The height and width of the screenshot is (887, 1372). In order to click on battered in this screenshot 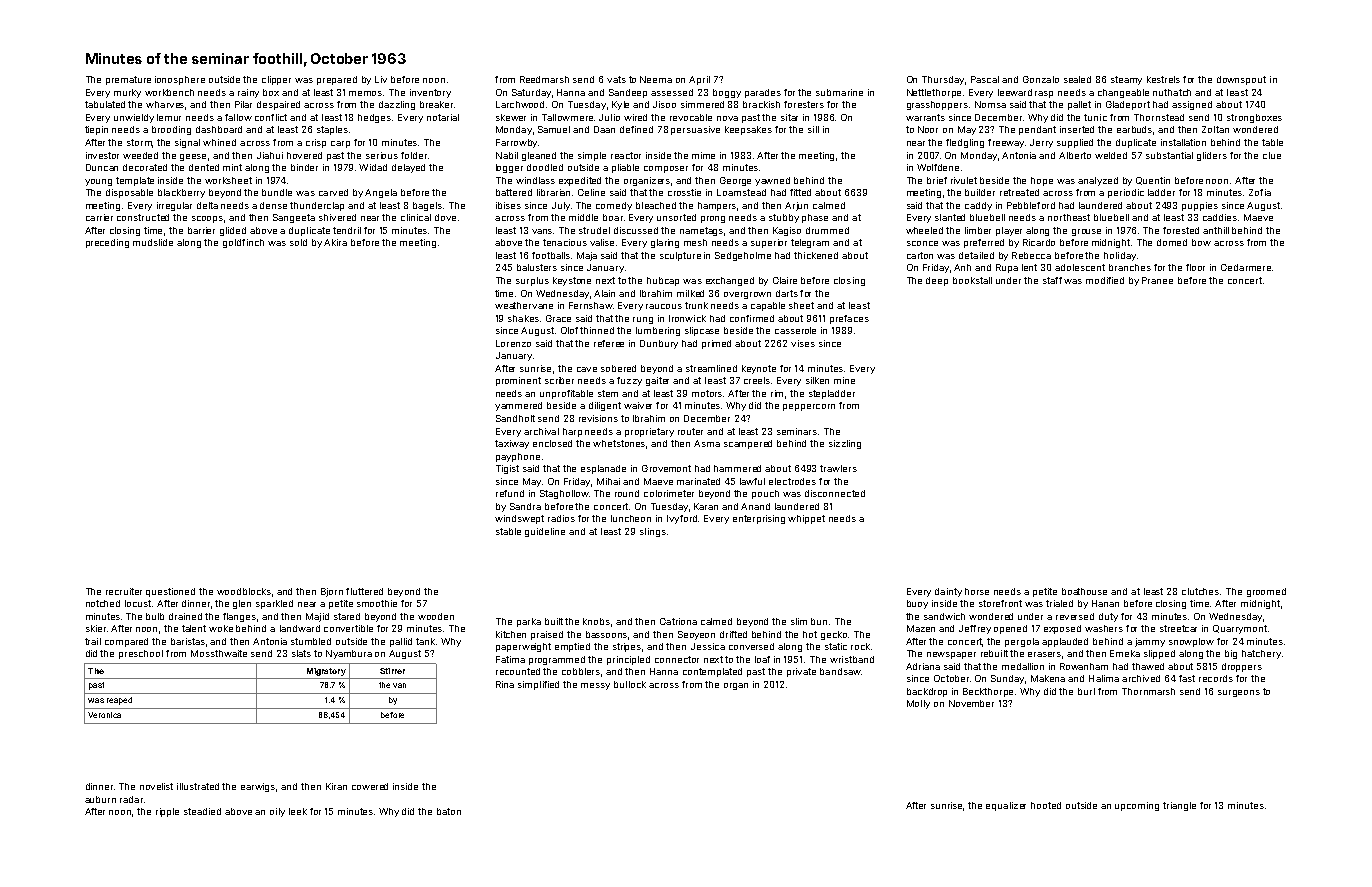, I will do `click(514, 192)`.
